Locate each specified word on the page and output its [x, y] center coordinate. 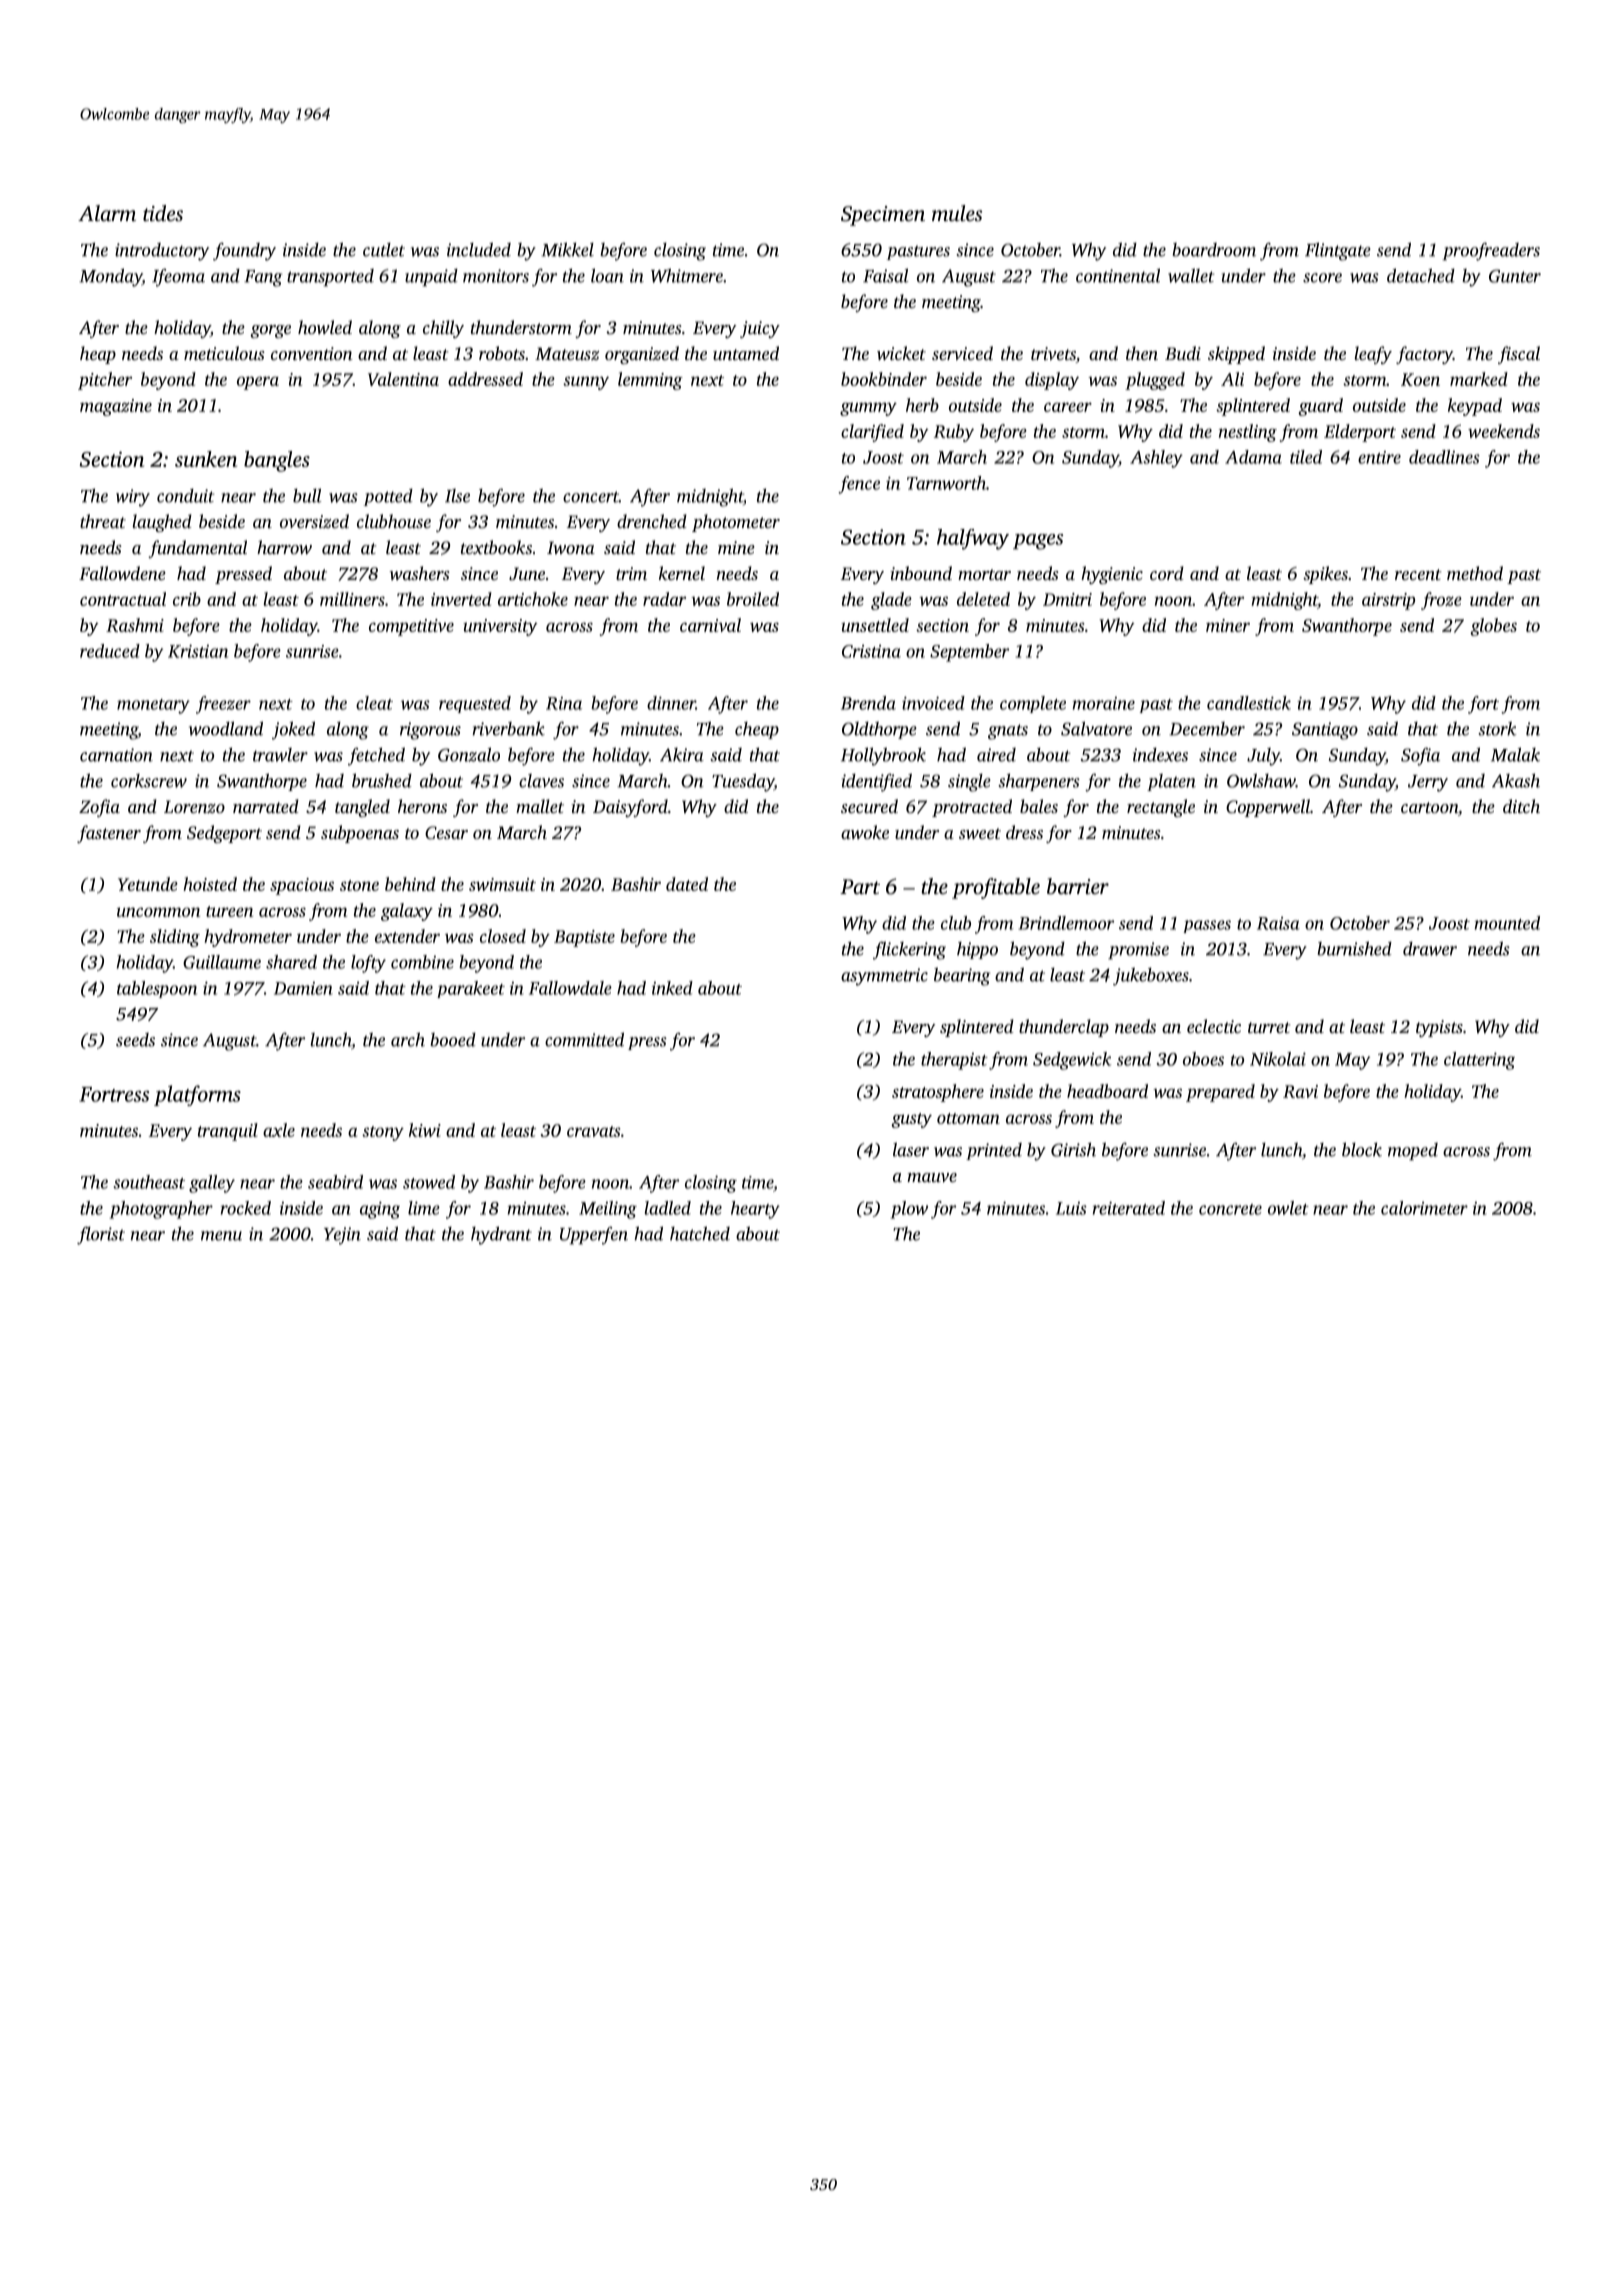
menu [221, 1236]
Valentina [403, 379]
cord [1167, 573]
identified [877, 782]
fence [859, 485]
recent [1418, 574]
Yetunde [148, 884]
